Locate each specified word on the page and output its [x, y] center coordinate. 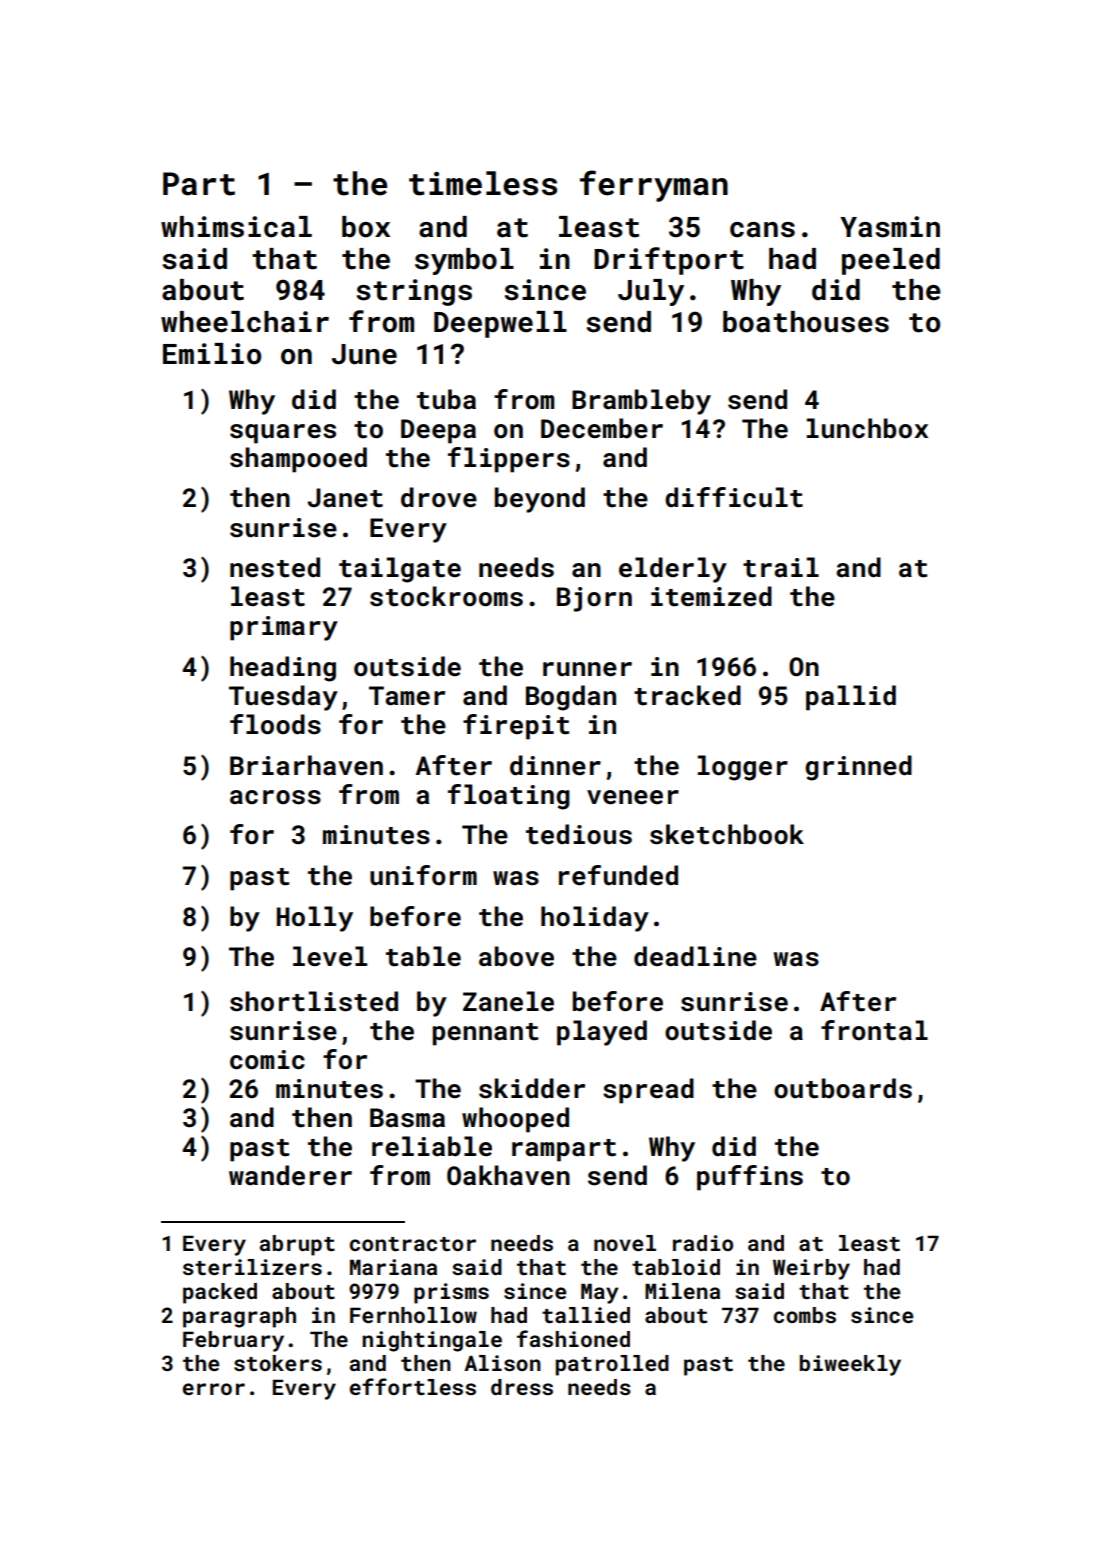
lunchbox [867, 428]
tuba [446, 399]
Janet [345, 498]
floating [509, 797]
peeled [891, 261]
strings [414, 292]
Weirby [811, 1269]
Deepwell [500, 324]
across [275, 797]
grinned [858, 768]
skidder [532, 1088]
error [214, 1389]
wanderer [290, 1175]
